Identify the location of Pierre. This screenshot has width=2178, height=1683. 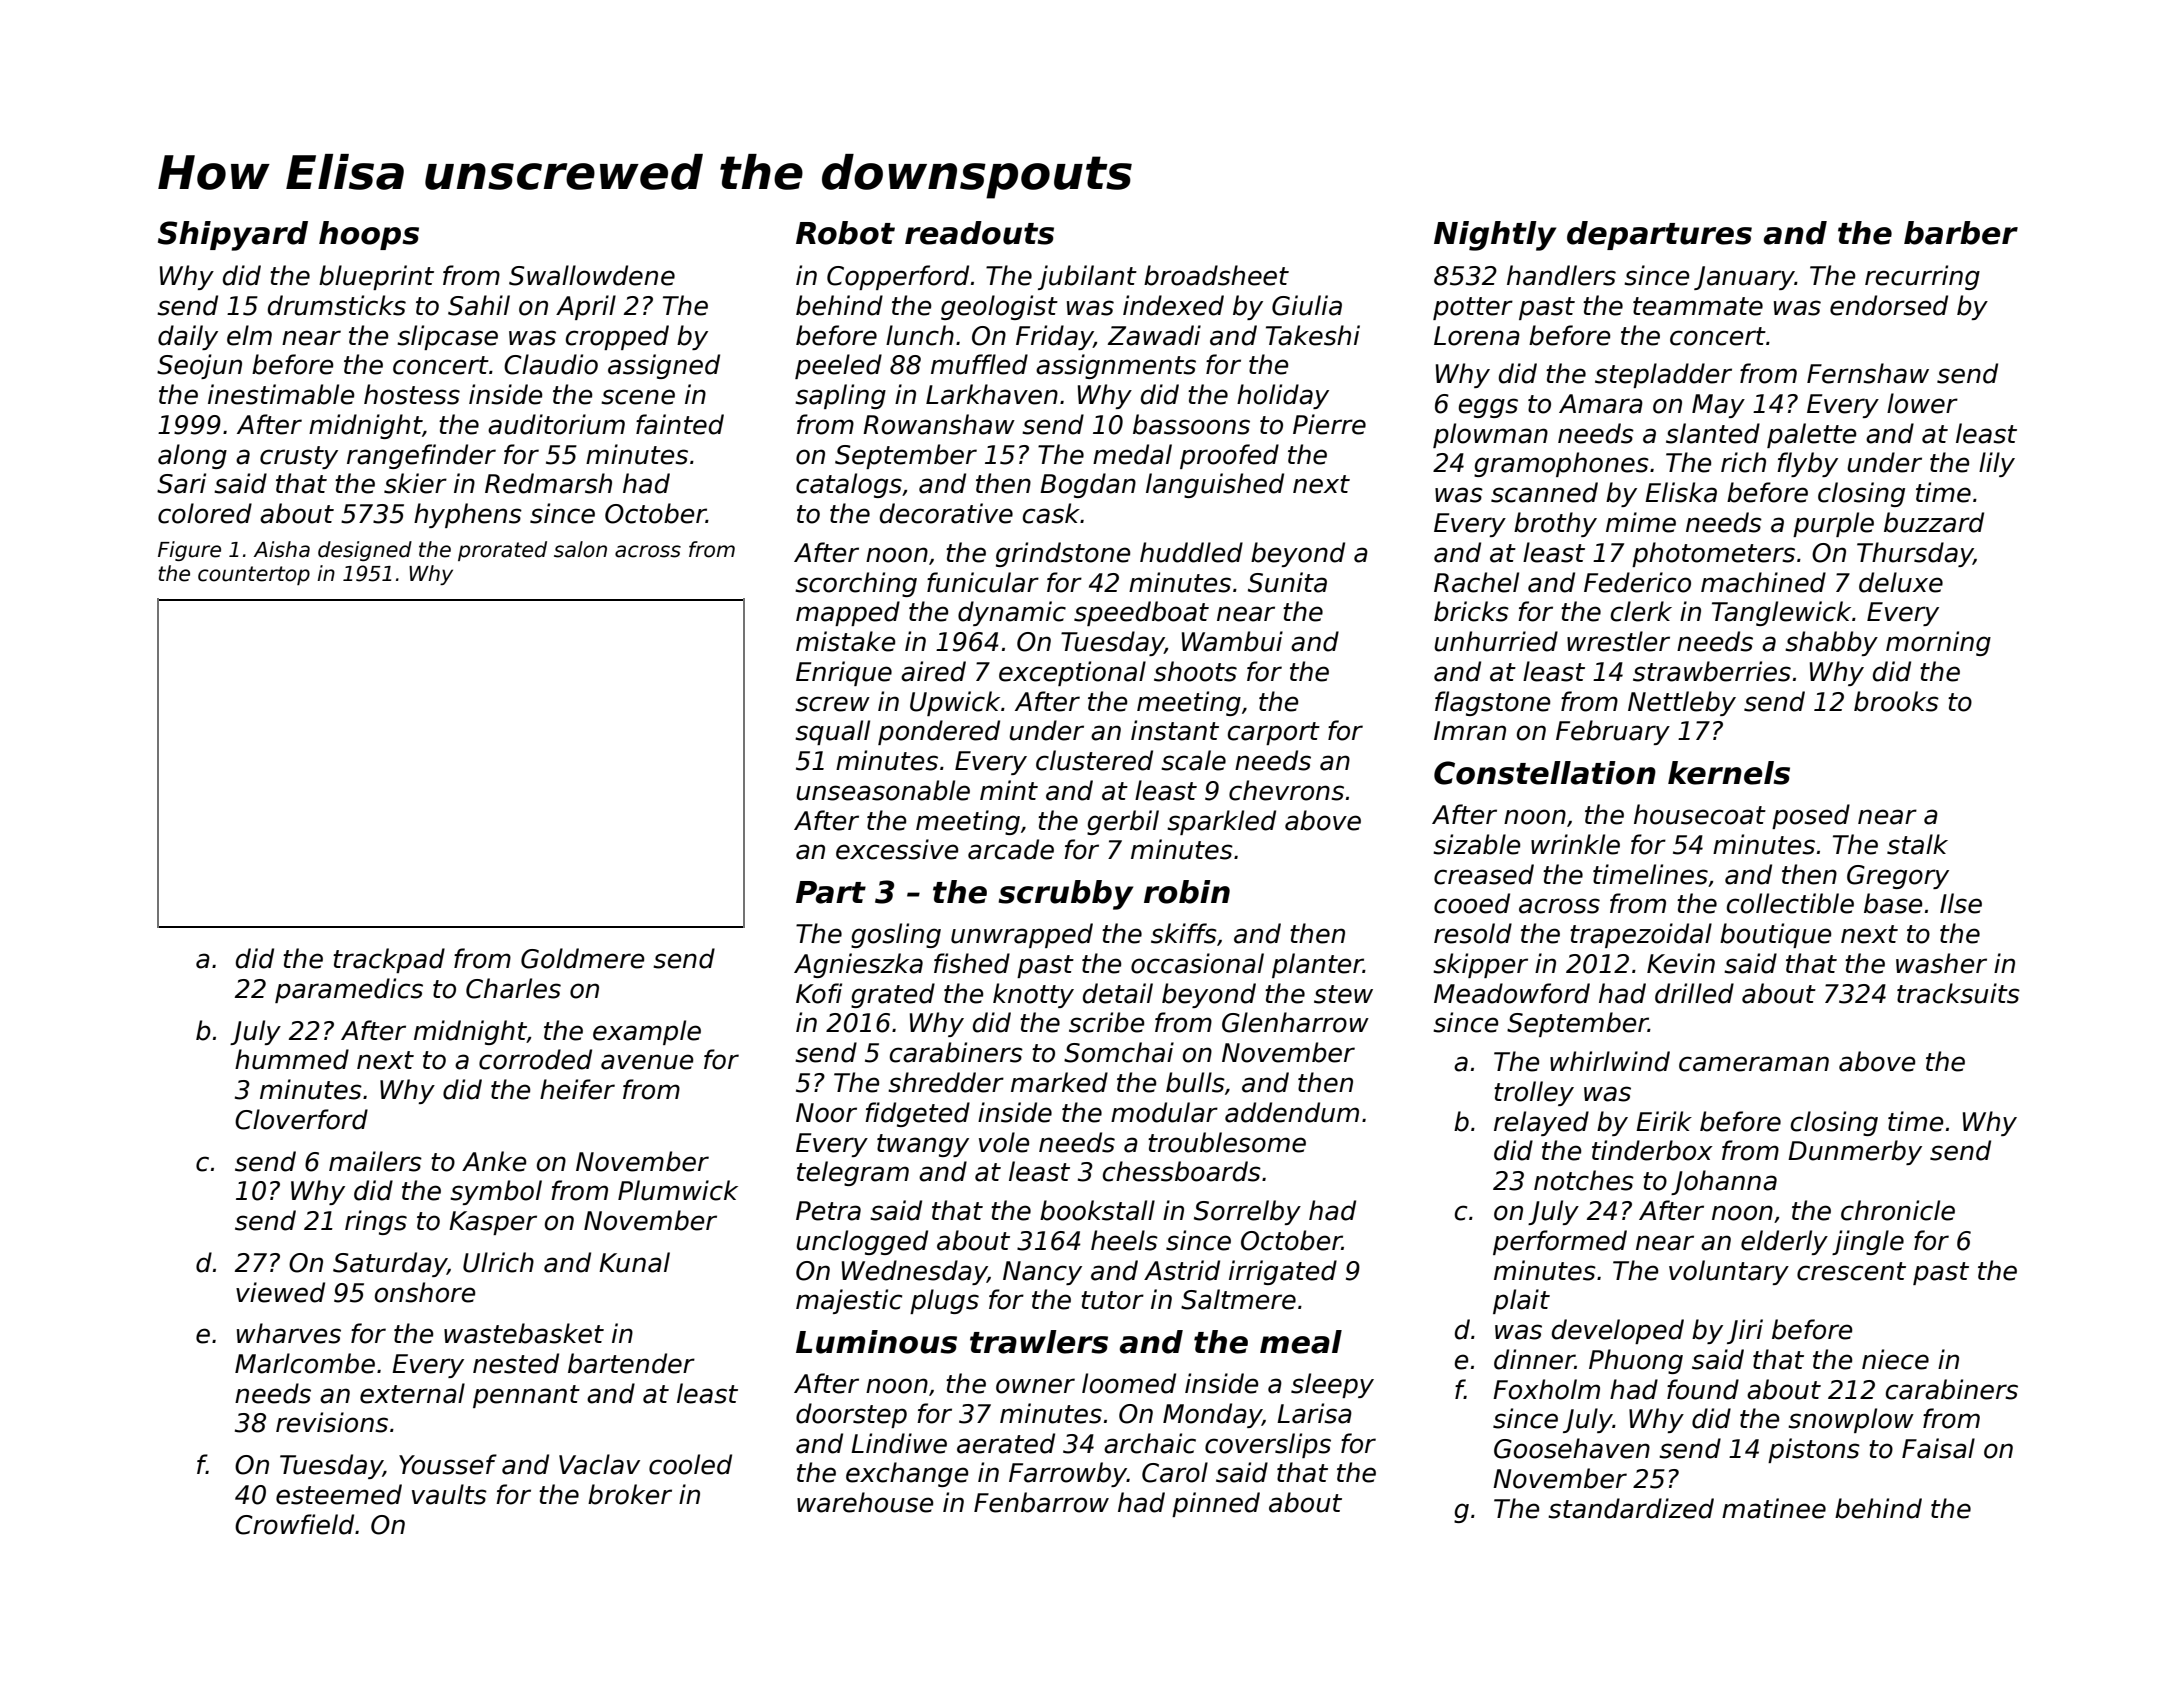
(1329, 424).
